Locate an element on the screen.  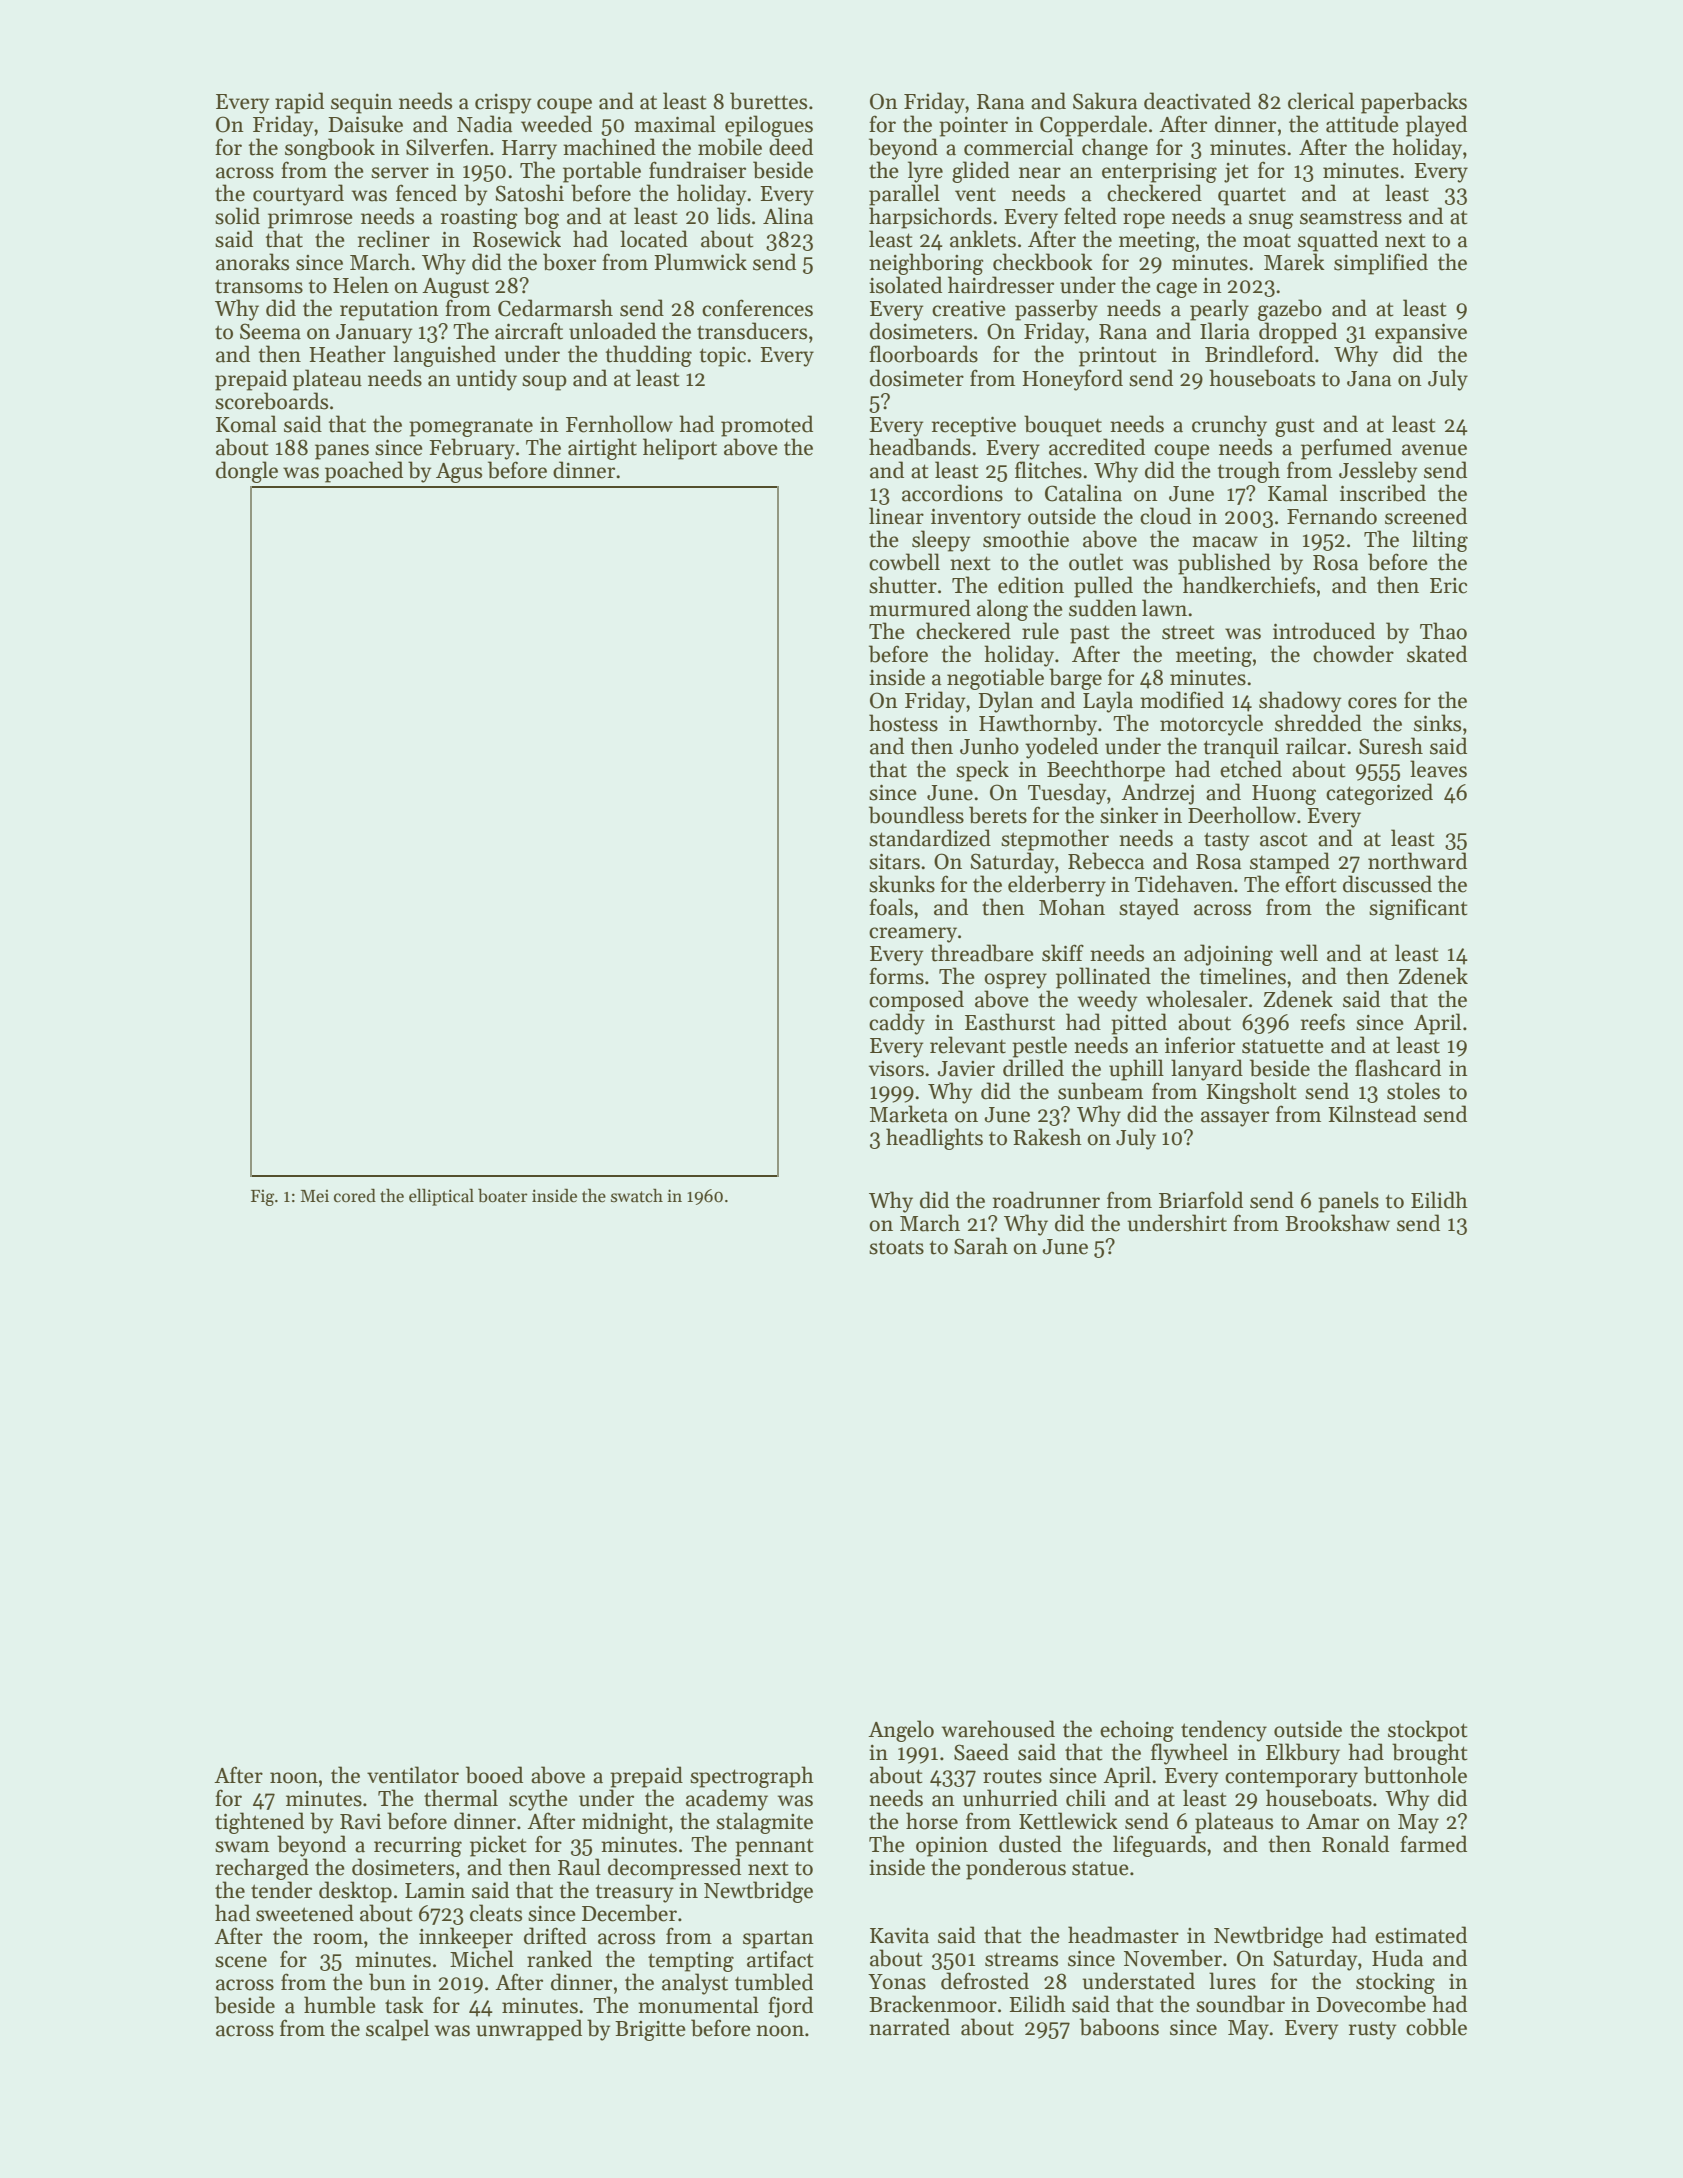
Fig is located at coordinates (262, 1197).
